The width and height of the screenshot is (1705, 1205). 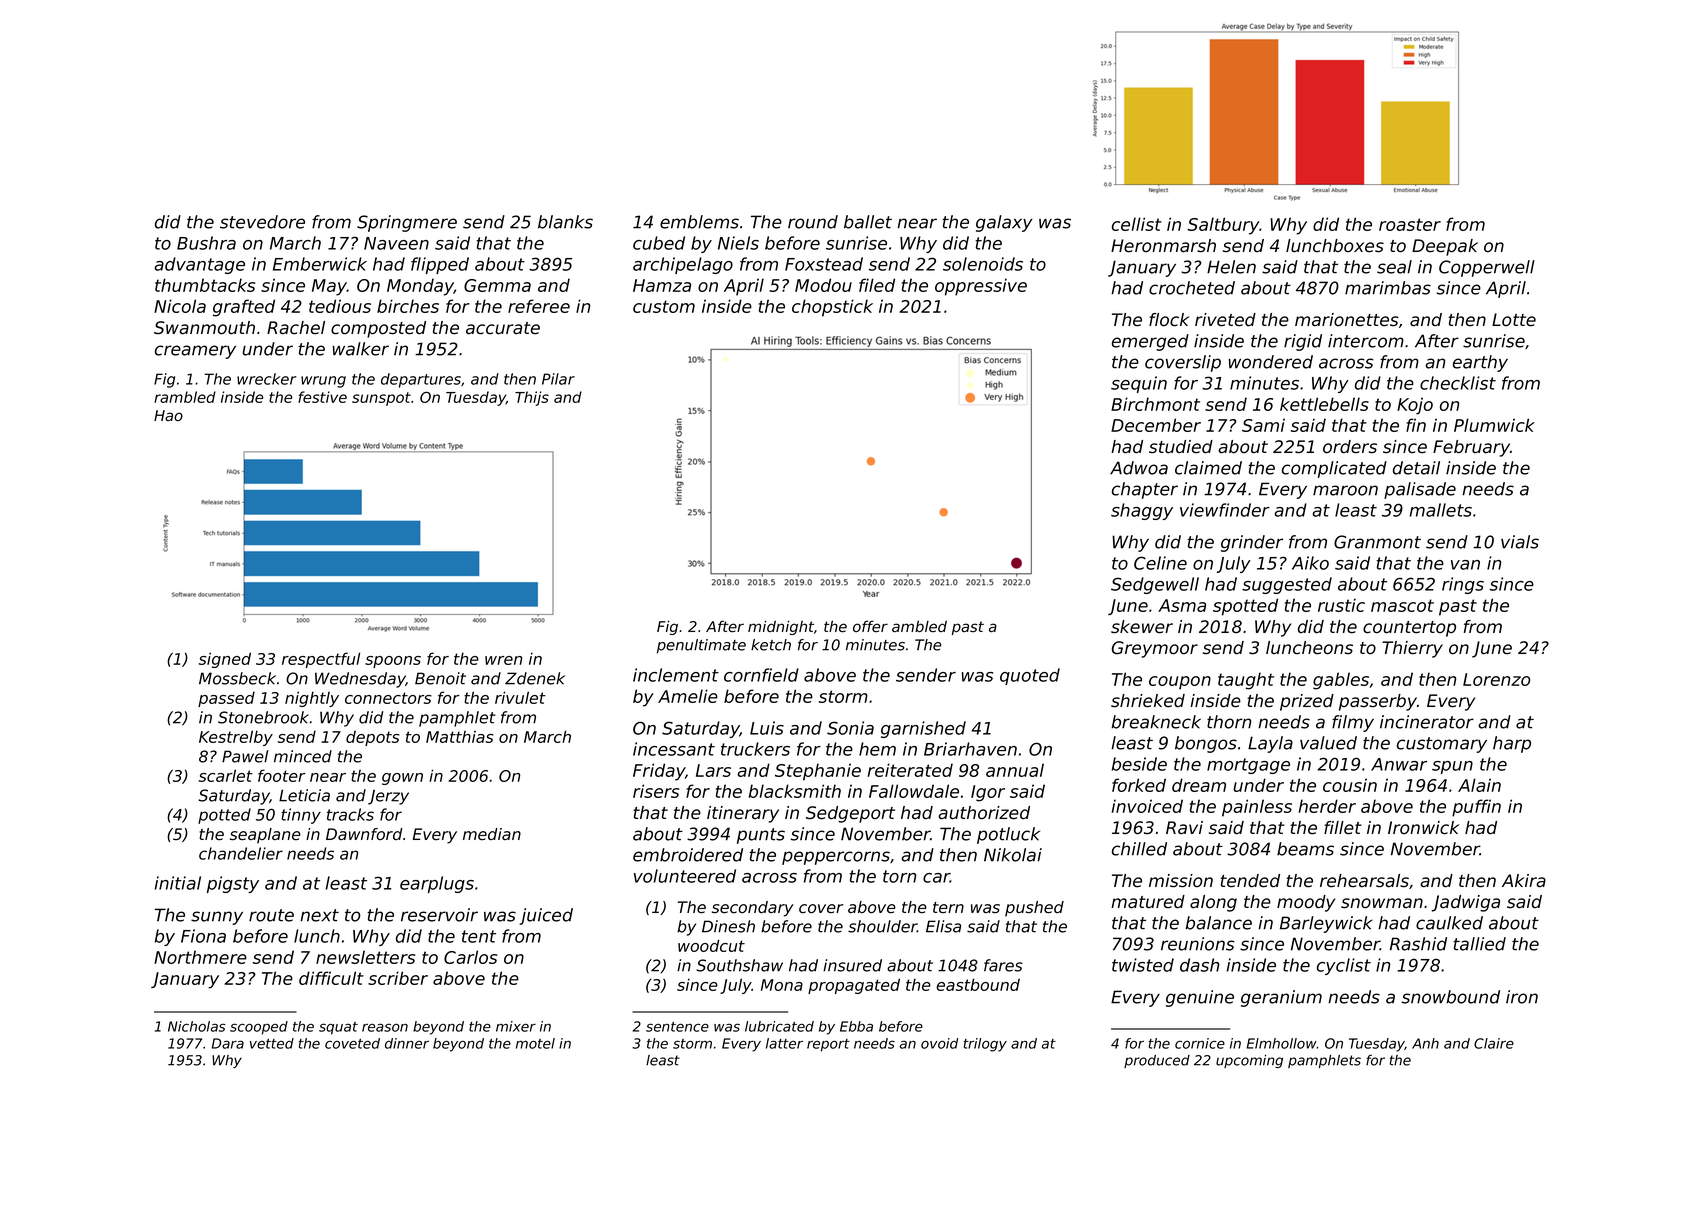 What do you see at coordinates (228, 1043) in the screenshot?
I see `Dara` at bounding box center [228, 1043].
